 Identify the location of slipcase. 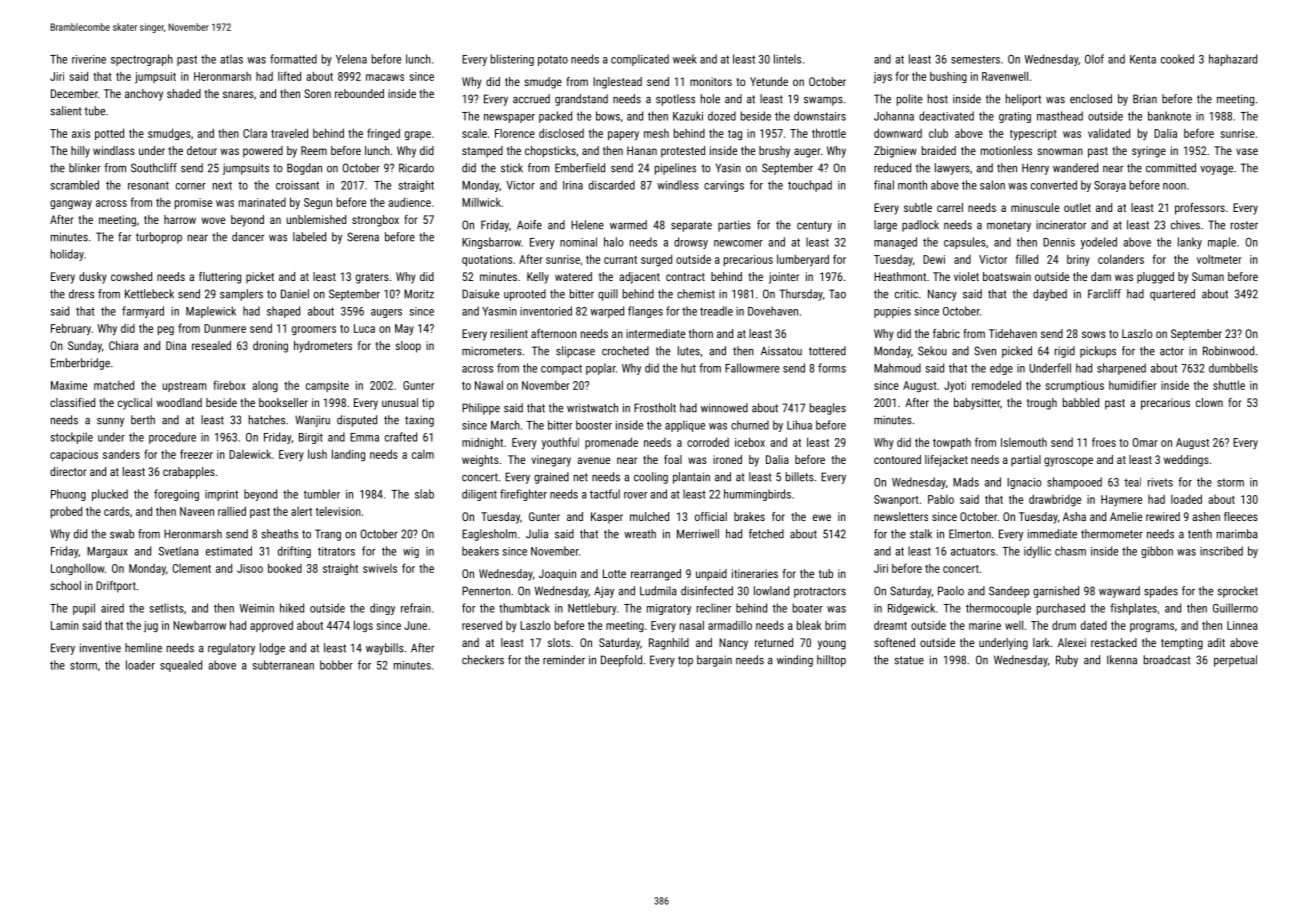
(575, 352).
